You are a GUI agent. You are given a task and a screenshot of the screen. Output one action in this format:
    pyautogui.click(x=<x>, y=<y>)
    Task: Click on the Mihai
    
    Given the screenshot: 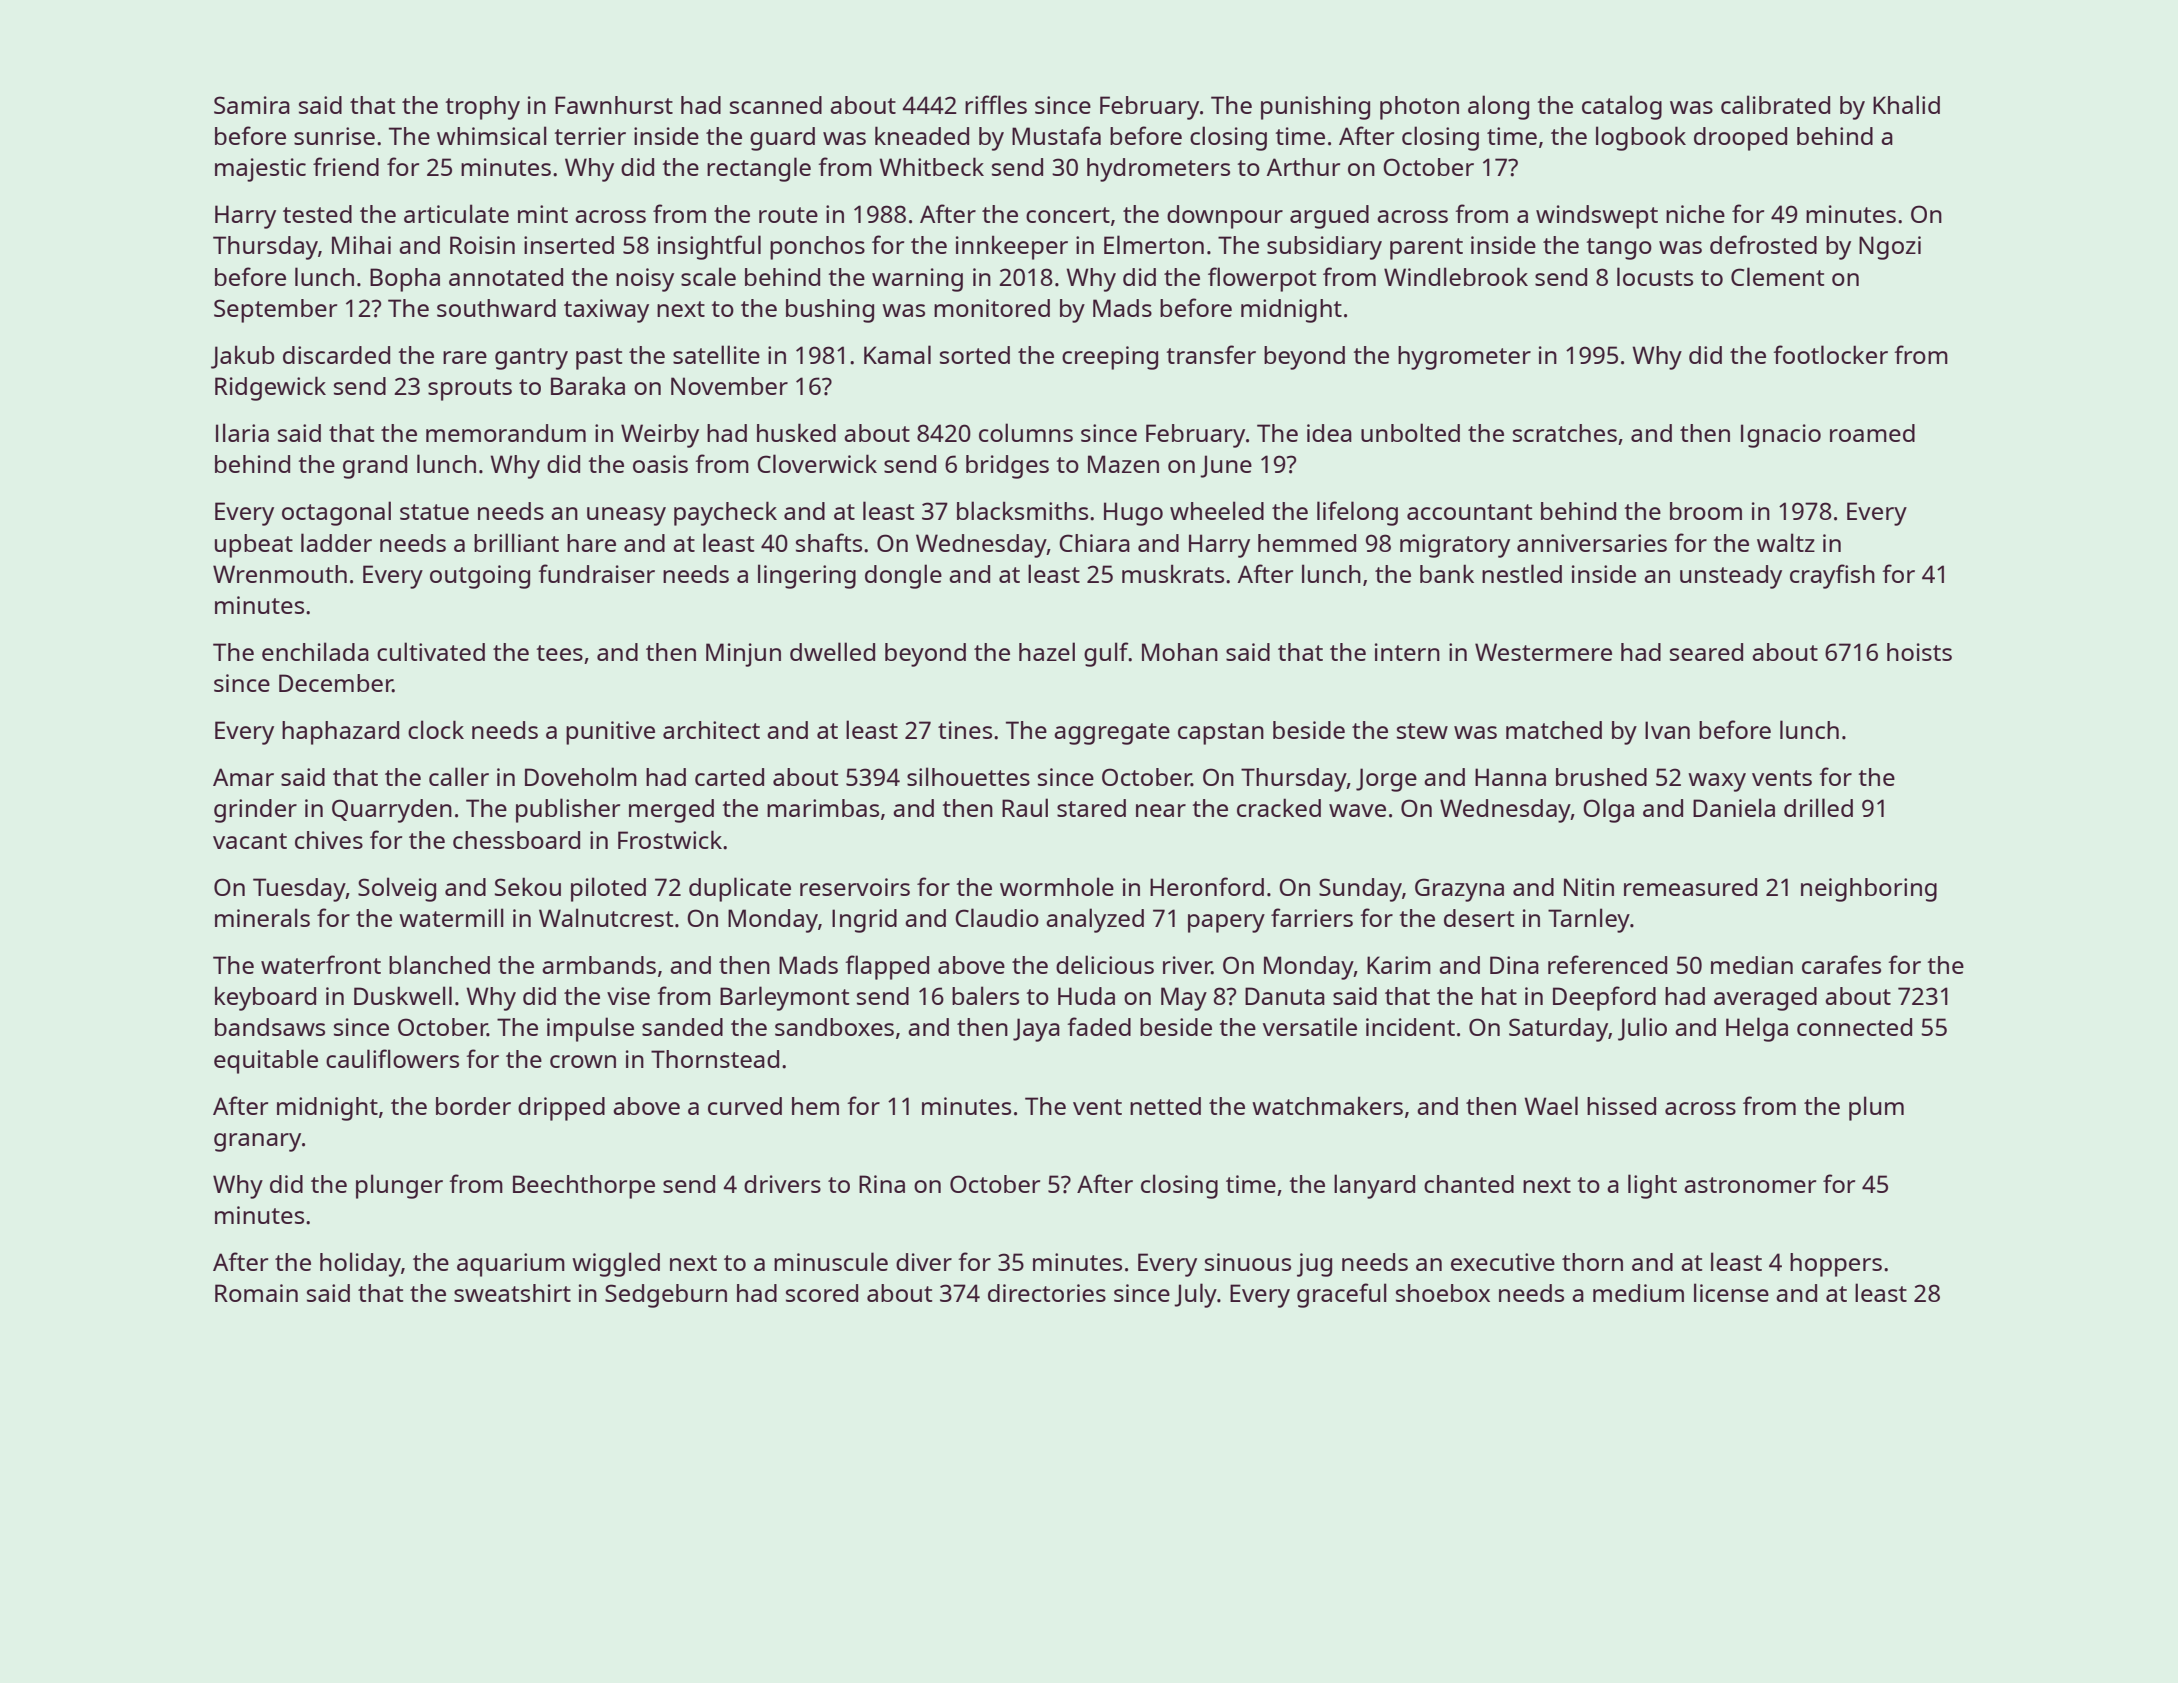 What is the action you would take?
    pyautogui.click(x=361, y=245)
